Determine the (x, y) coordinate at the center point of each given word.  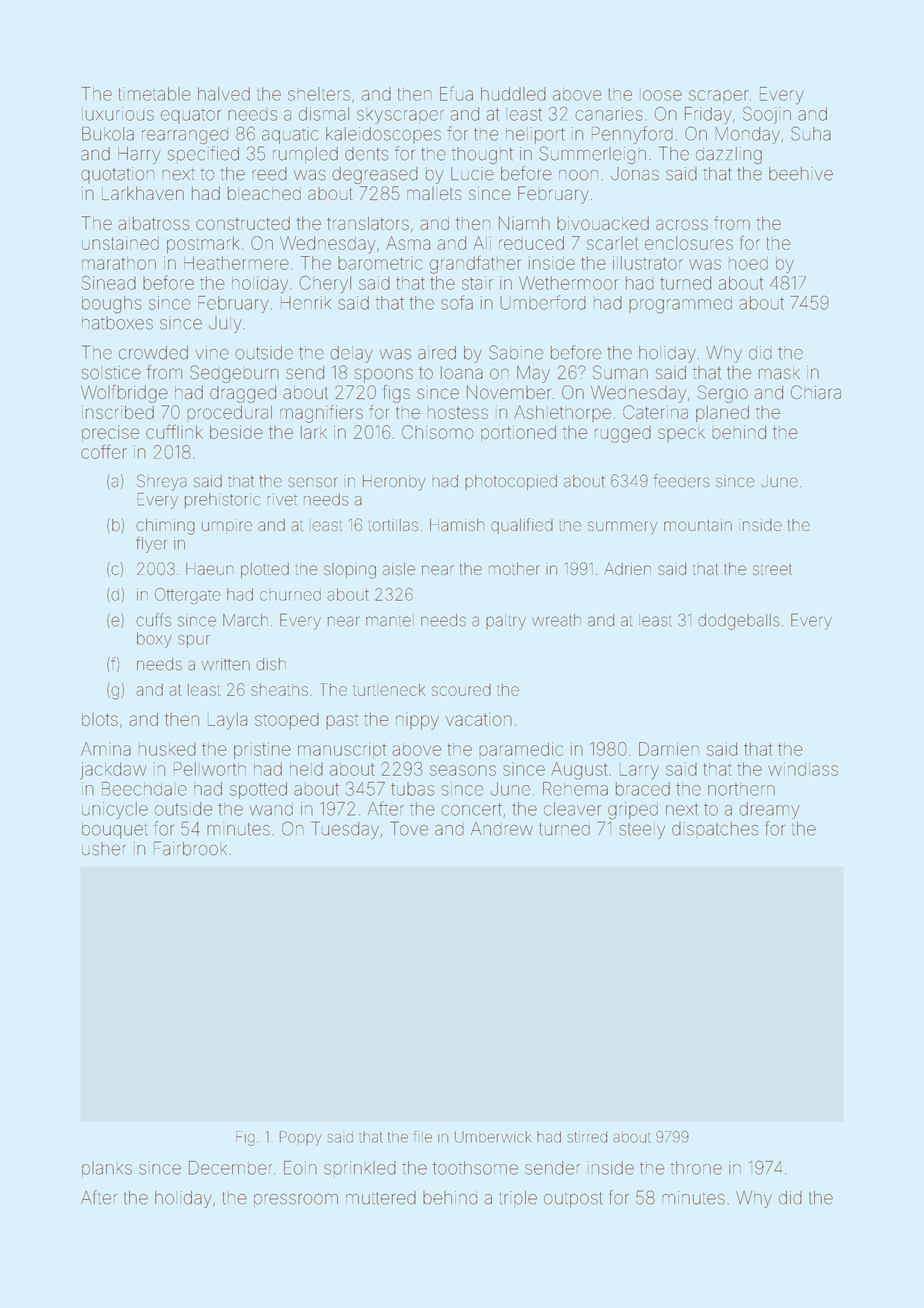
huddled (513, 94)
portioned (518, 433)
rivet (282, 499)
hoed (748, 263)
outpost (573, 1200)
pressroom (296, 1200)
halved (224, 94)
